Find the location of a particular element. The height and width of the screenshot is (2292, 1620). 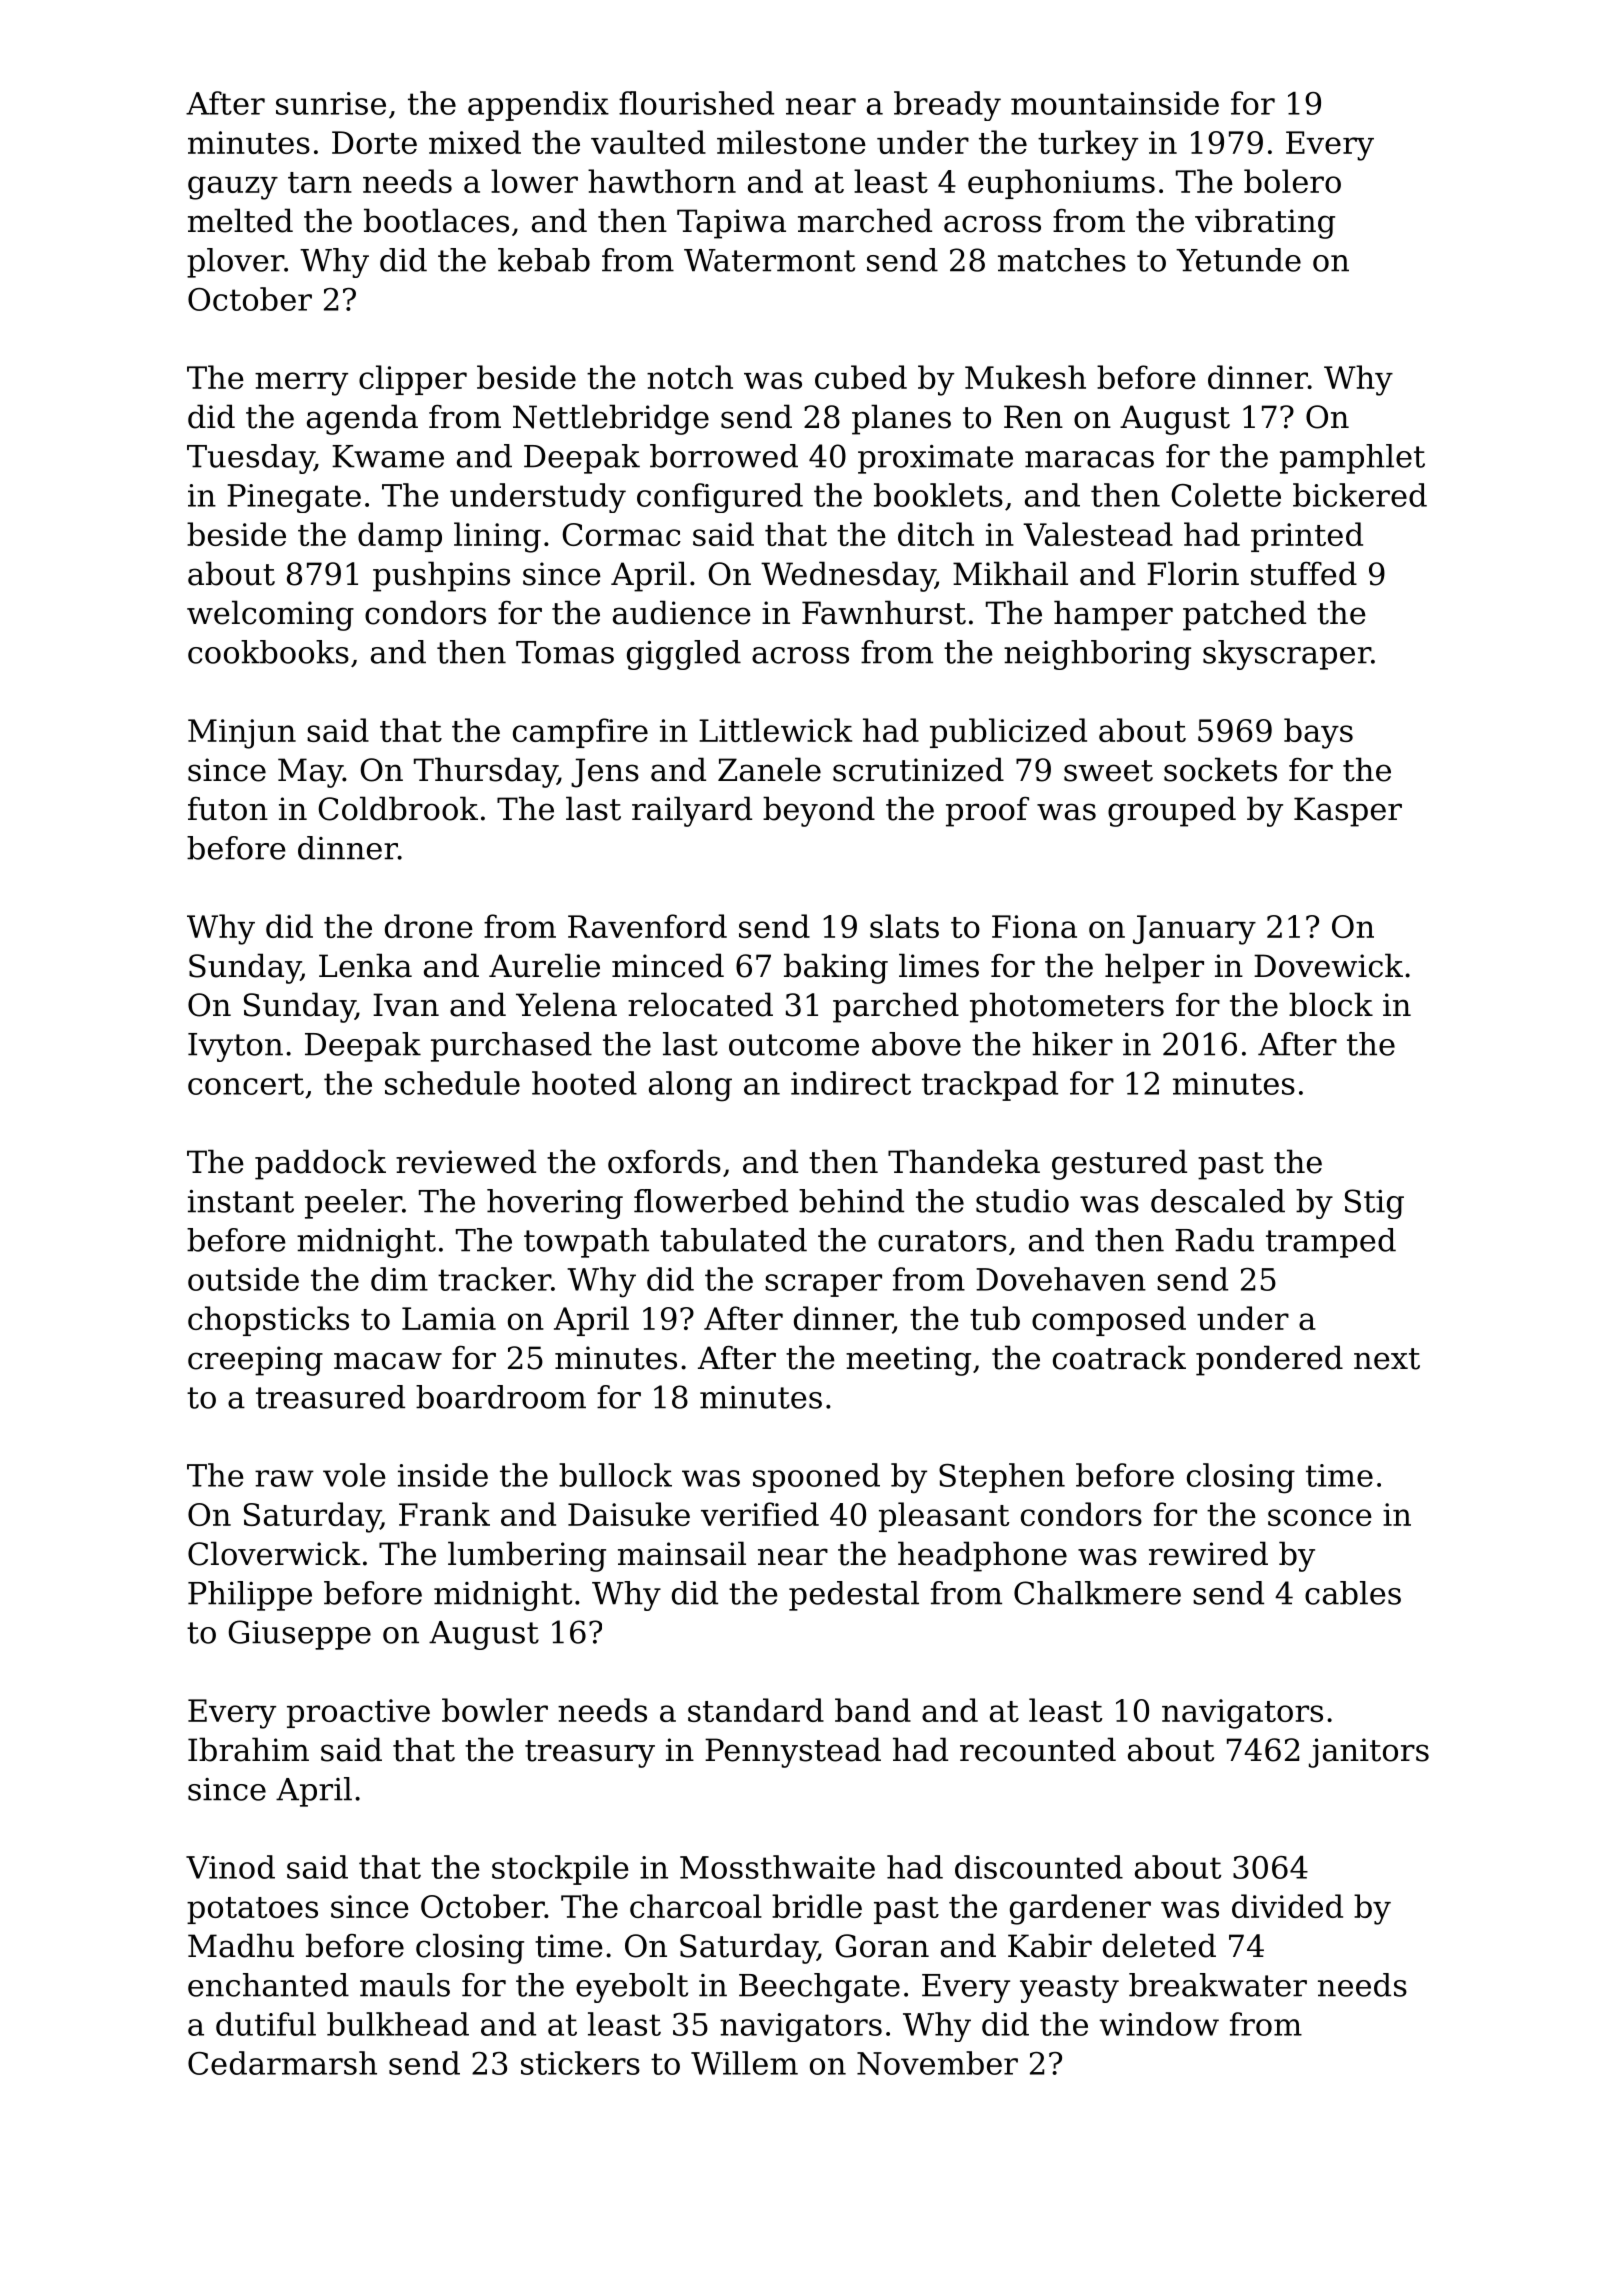

bready is located at coordinates (947, 106).
